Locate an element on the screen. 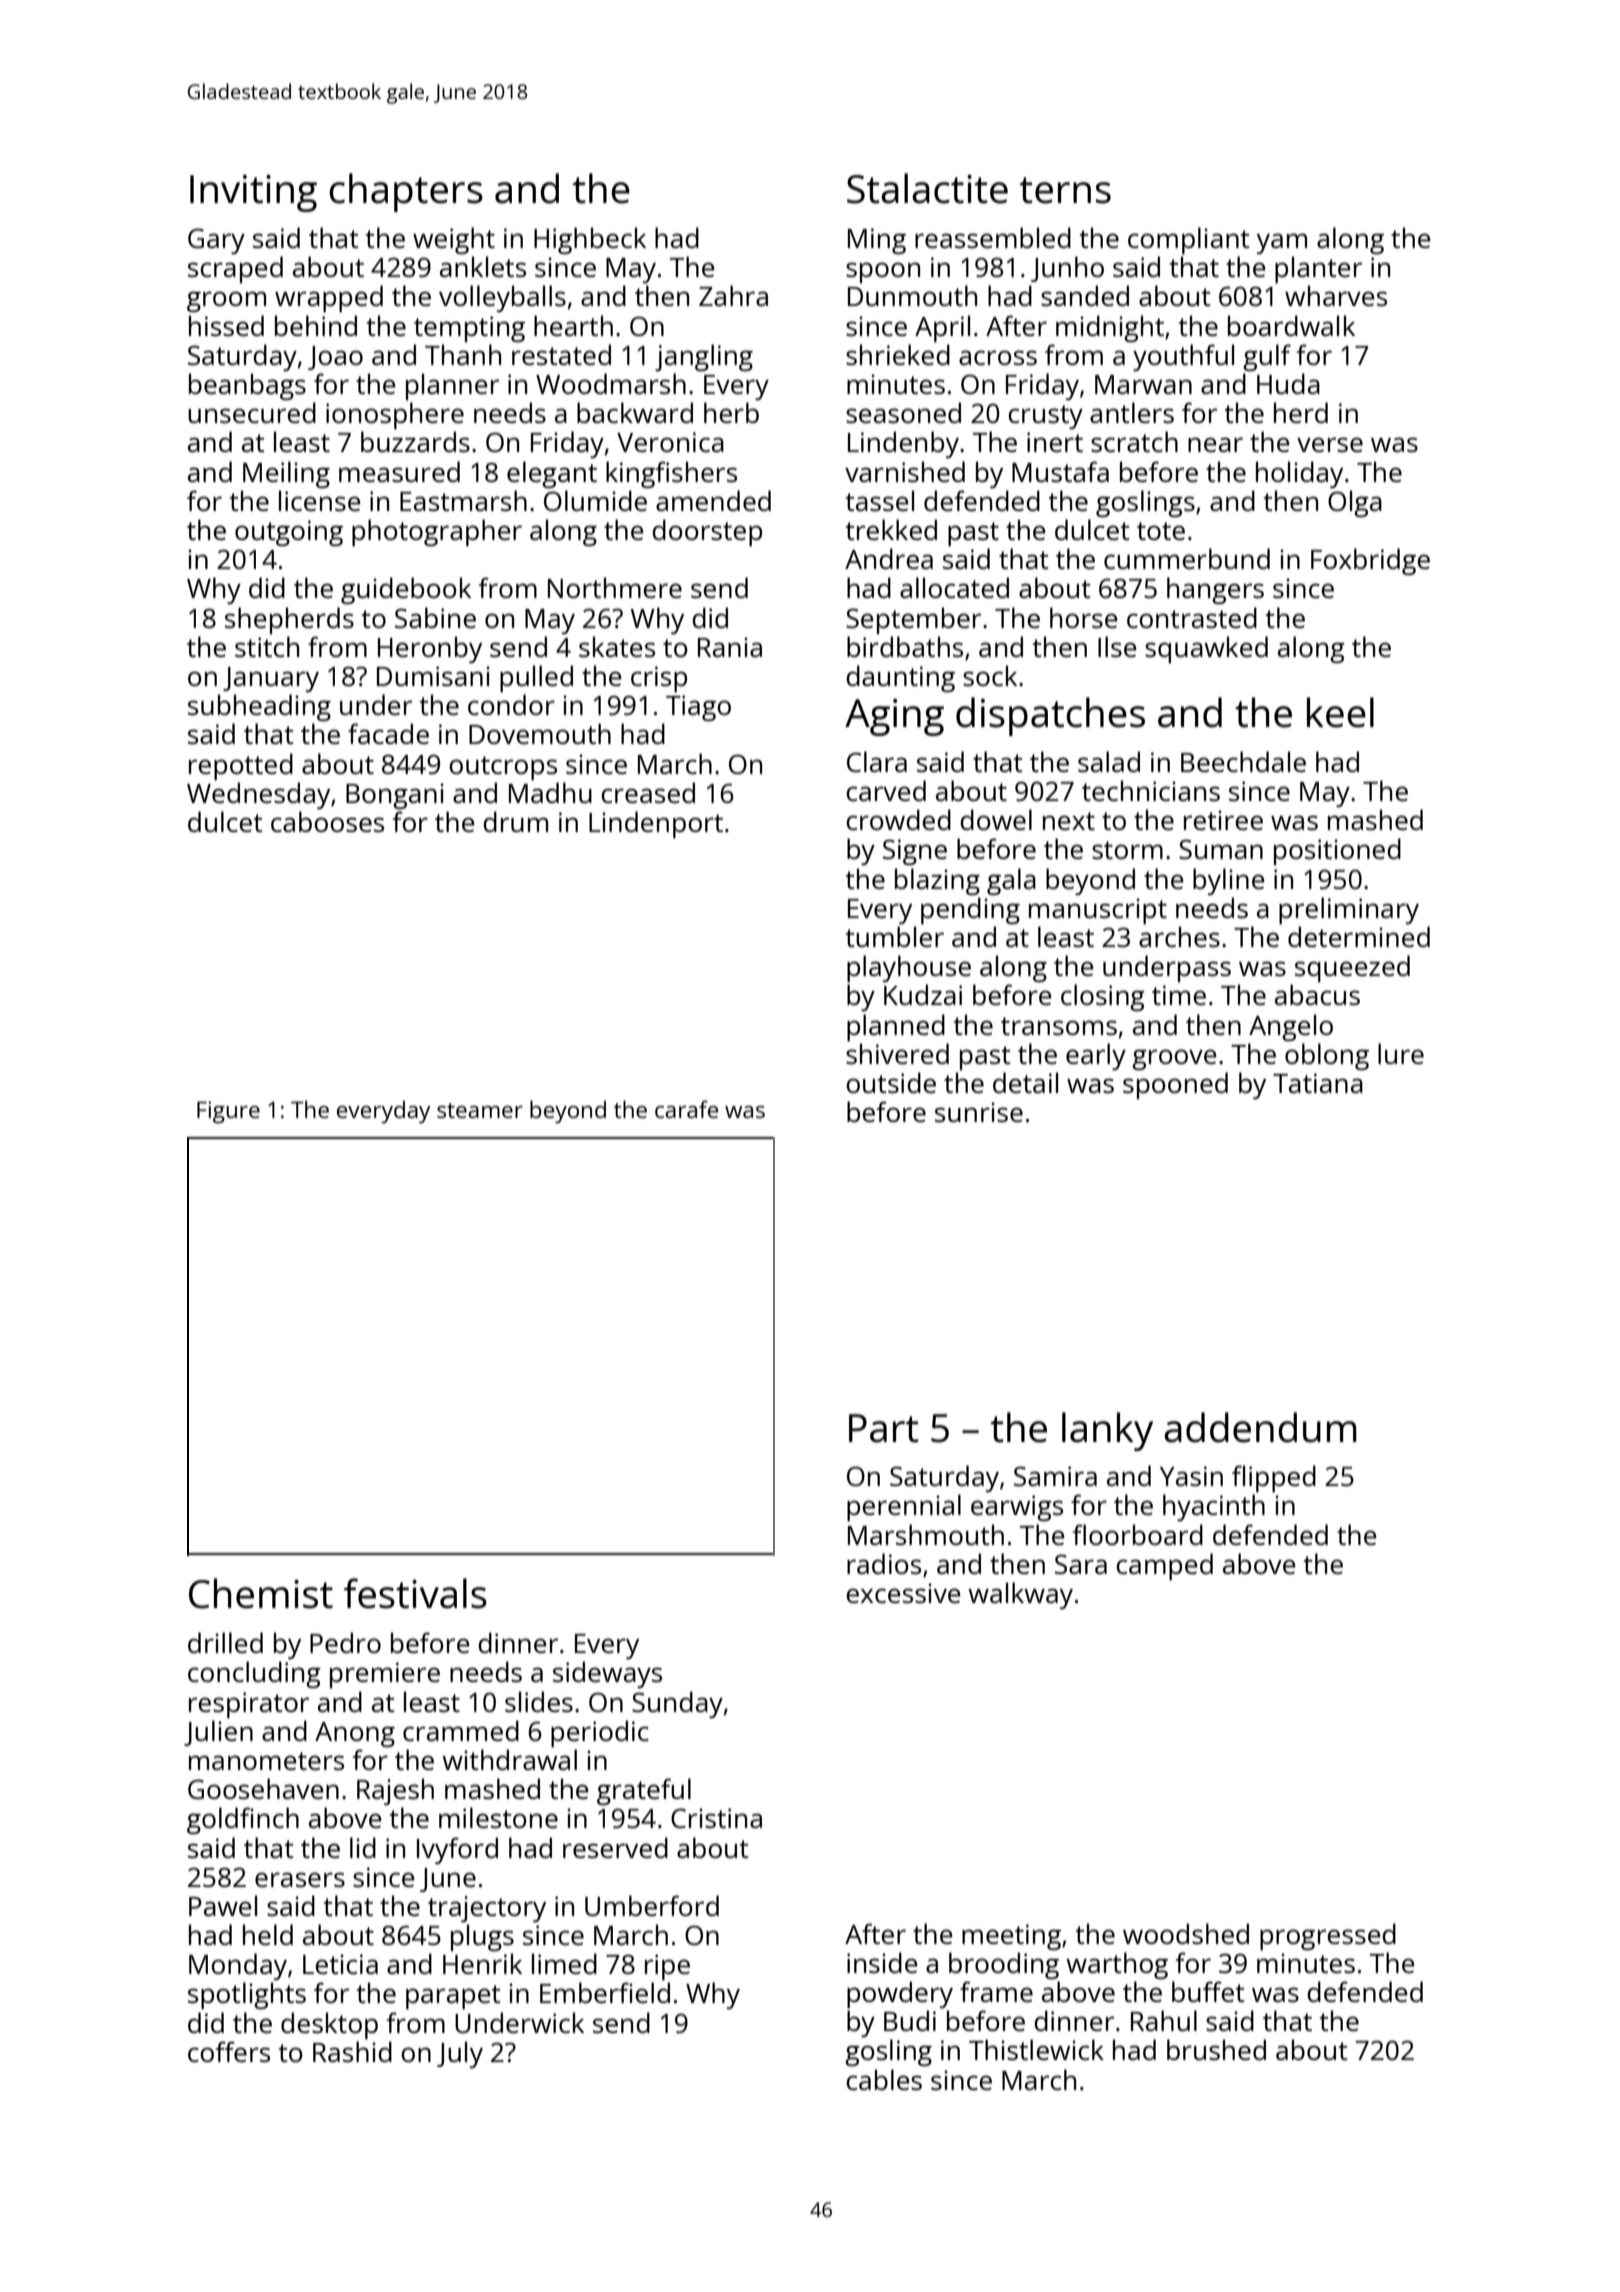 The height and width of the screenshot is (2292, 1620). July is located at coordinates (460, 2054).
